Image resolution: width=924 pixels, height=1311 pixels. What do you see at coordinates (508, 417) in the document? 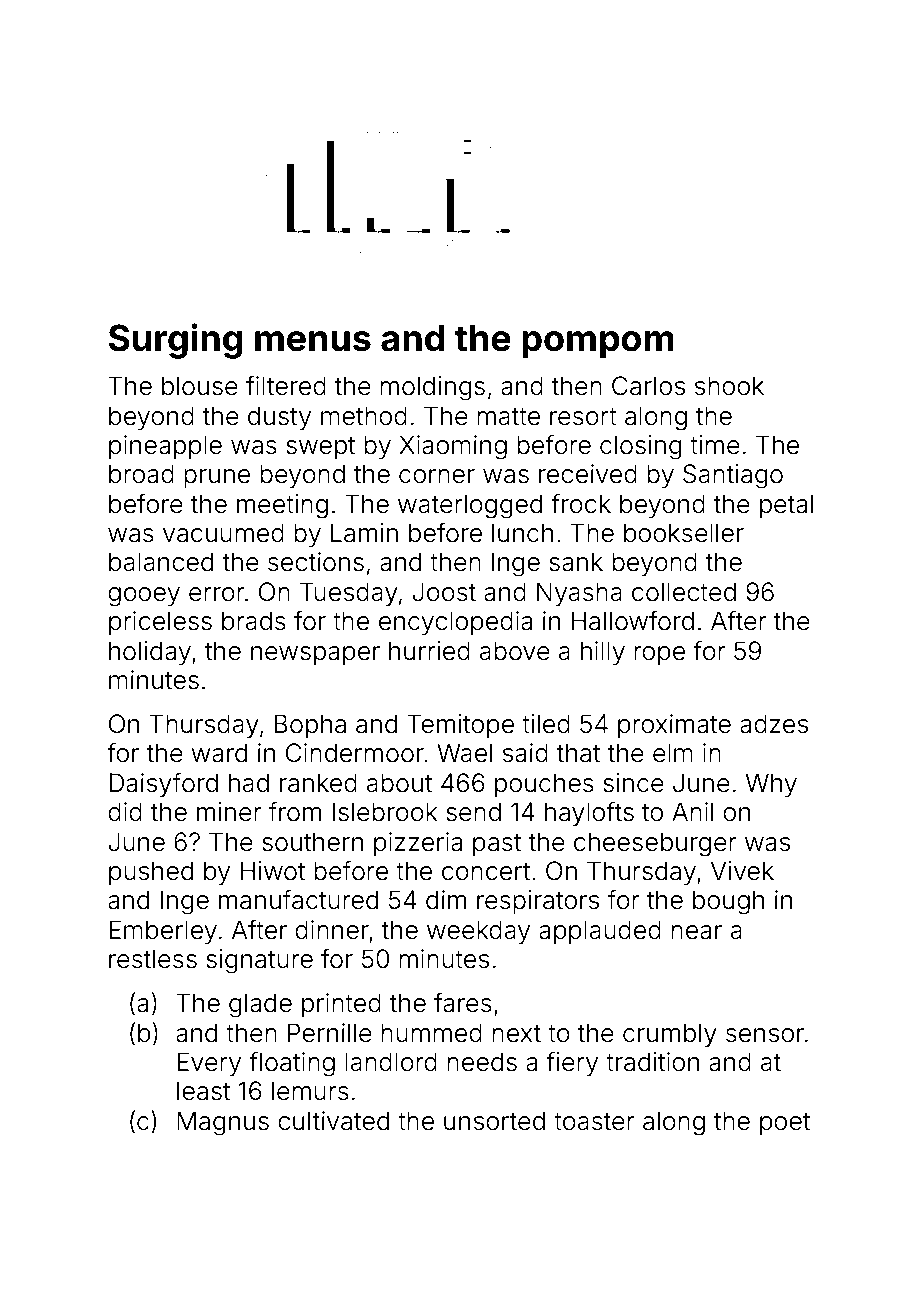
I see `matte` at bounding box center [508, 417].
